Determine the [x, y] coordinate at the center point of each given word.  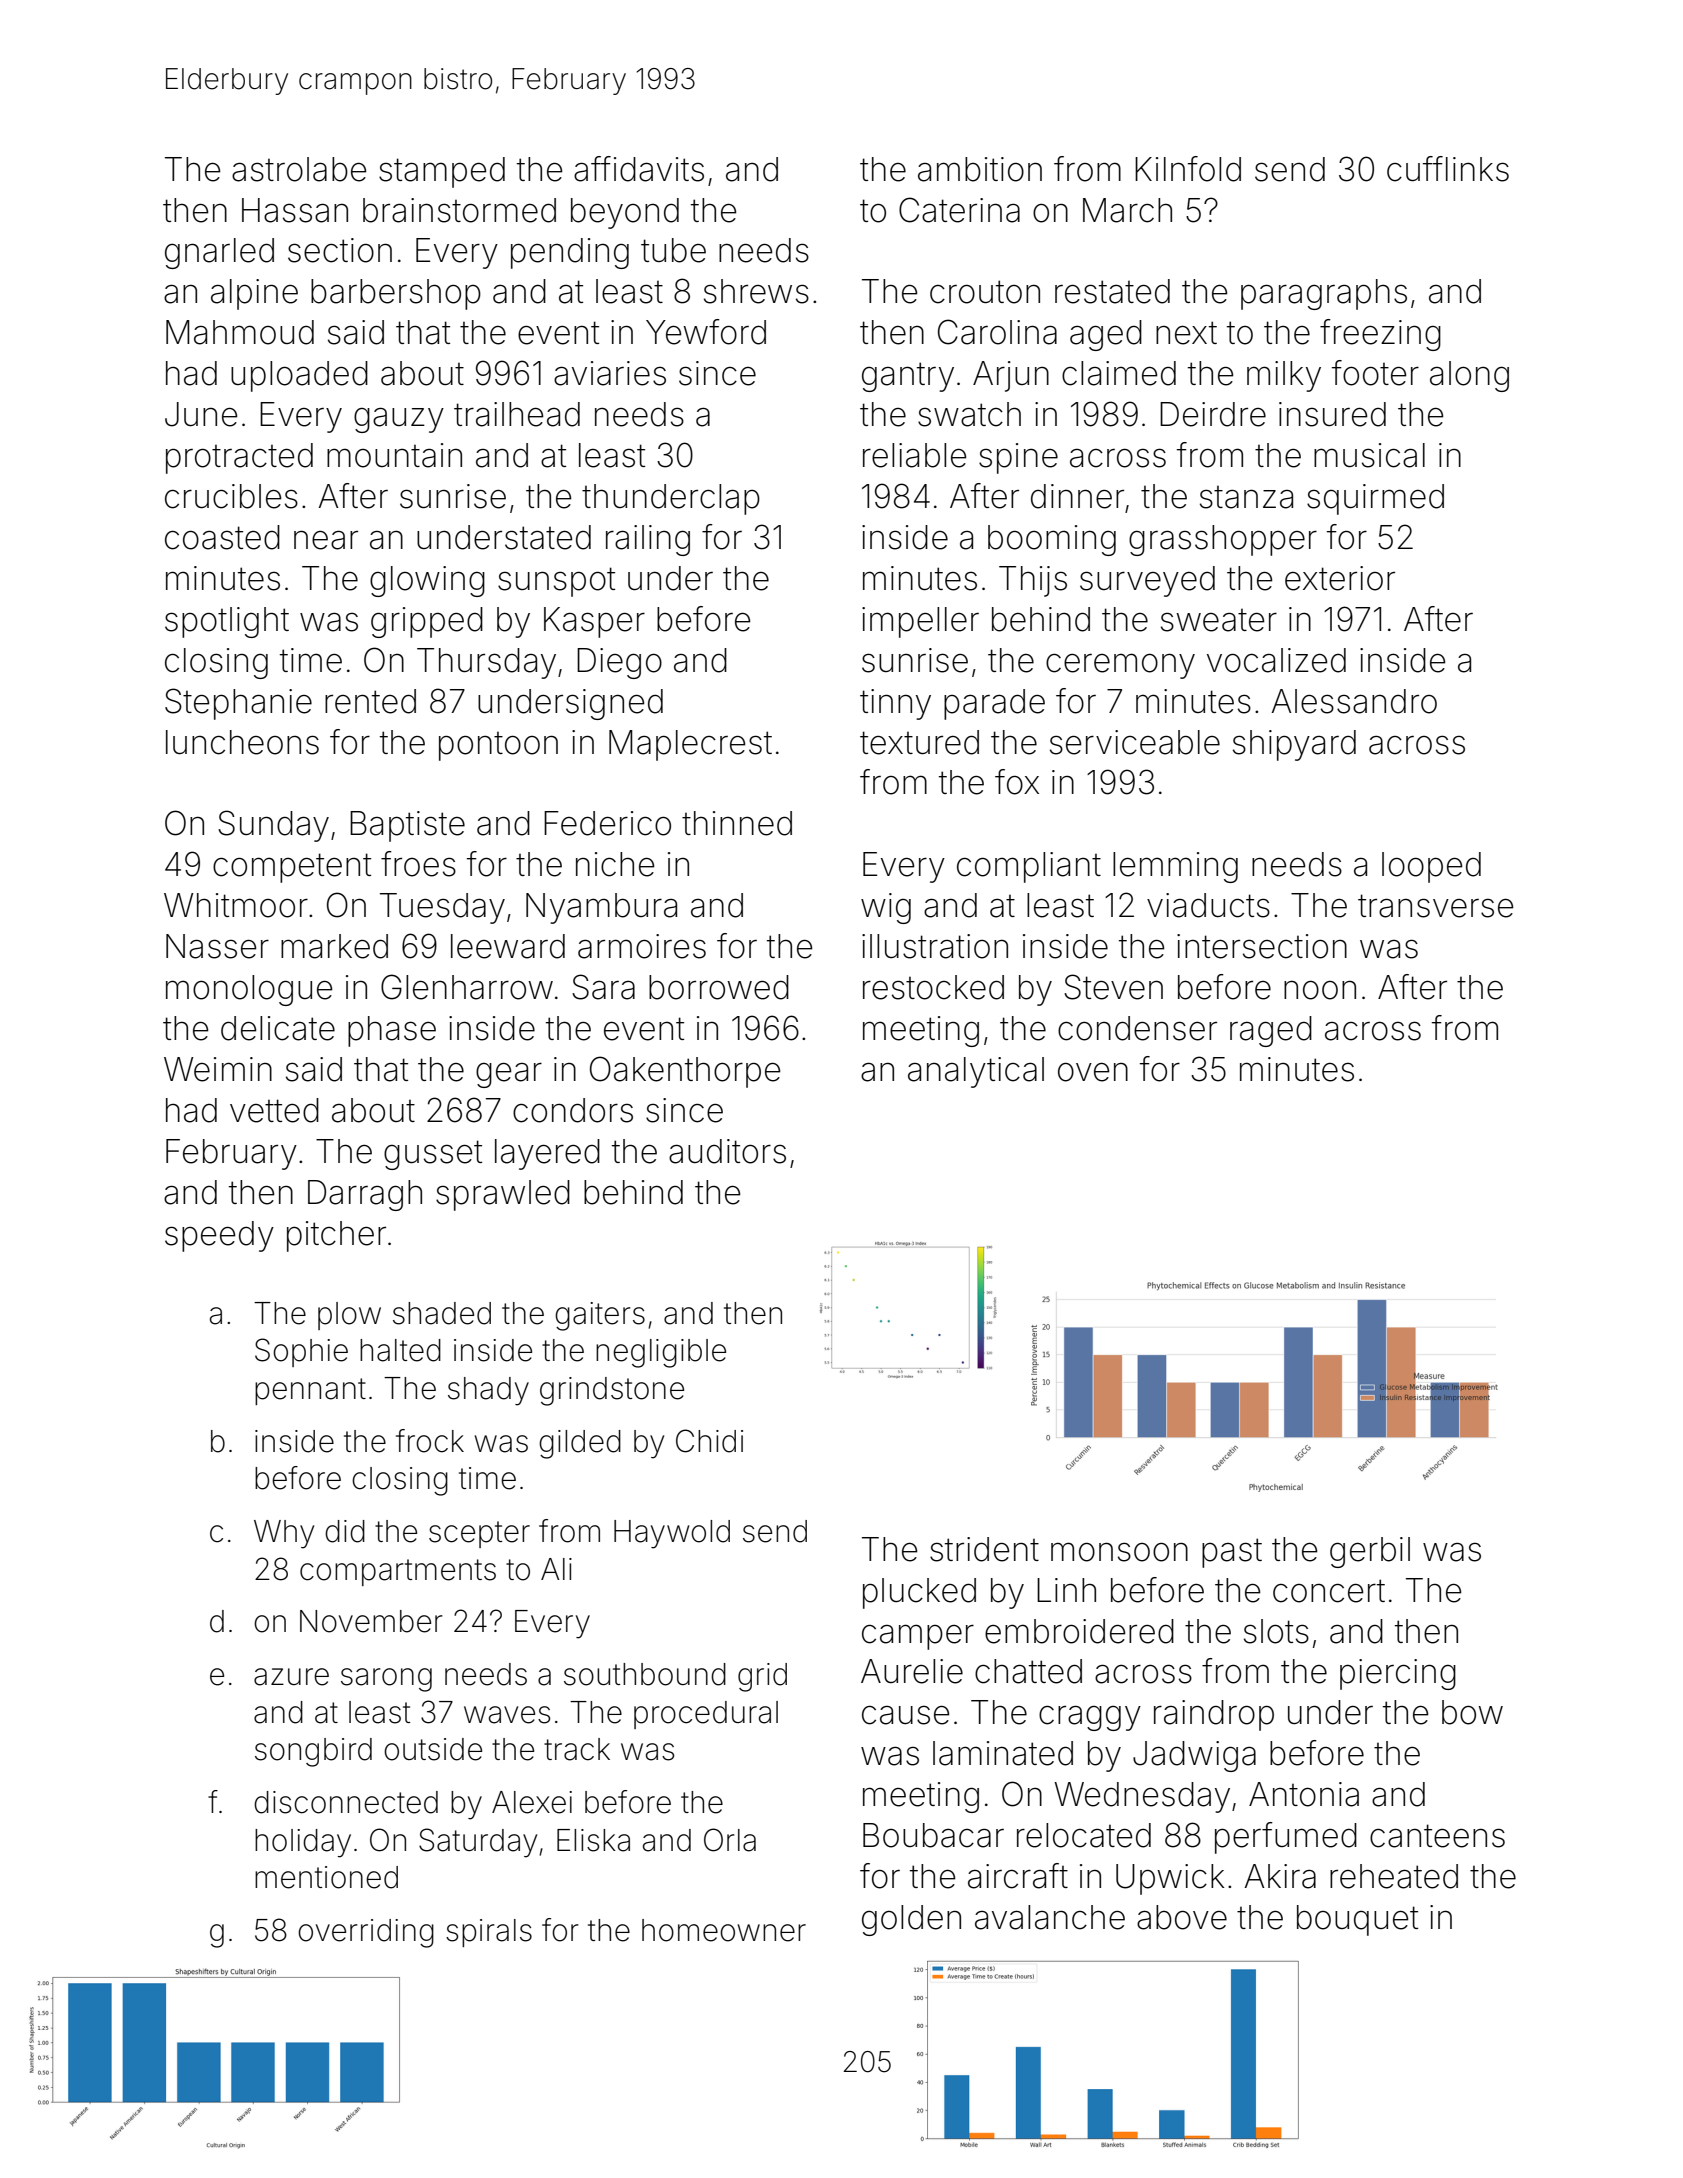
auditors [727, 1151]
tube [673, 250]
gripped [427, 622]
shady [488, 1391]
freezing [1380, 335]
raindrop [1214, 1715]
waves [507, 1715]
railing [648, 540]
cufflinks [1448, 169]
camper [918, 1637]
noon [1320, 990]
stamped [442, 172]
